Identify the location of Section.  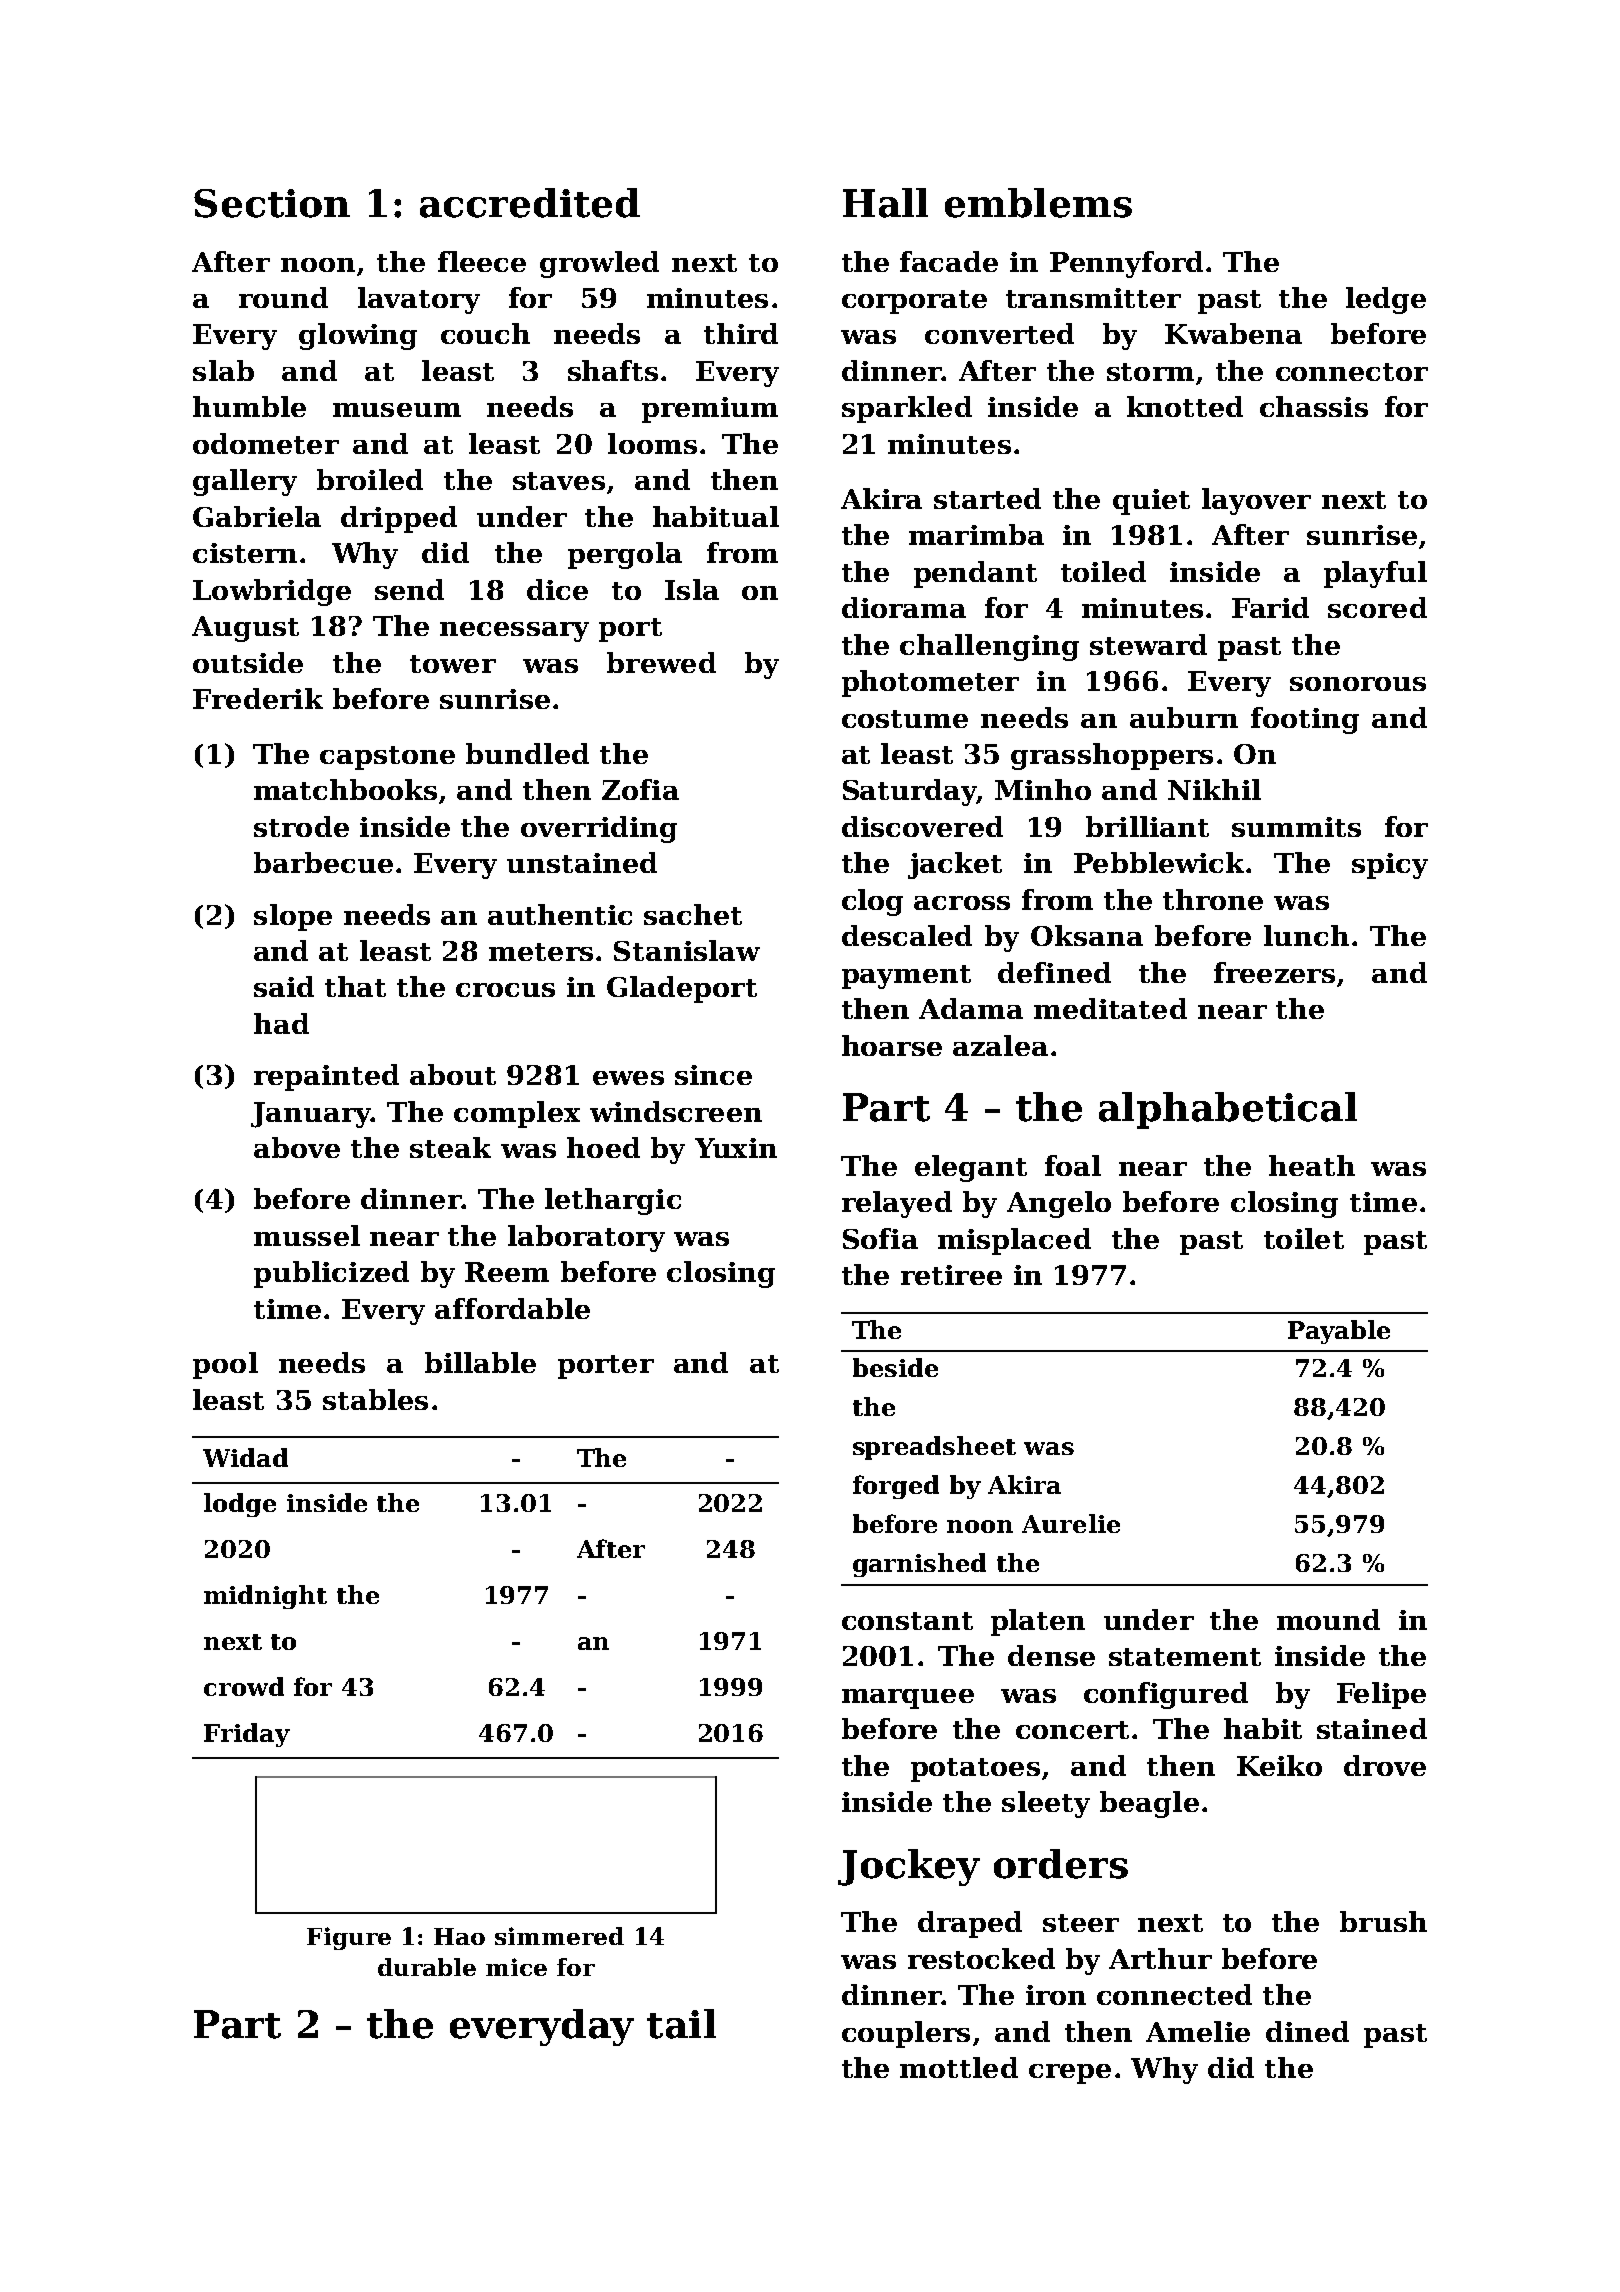
(272, 203).
